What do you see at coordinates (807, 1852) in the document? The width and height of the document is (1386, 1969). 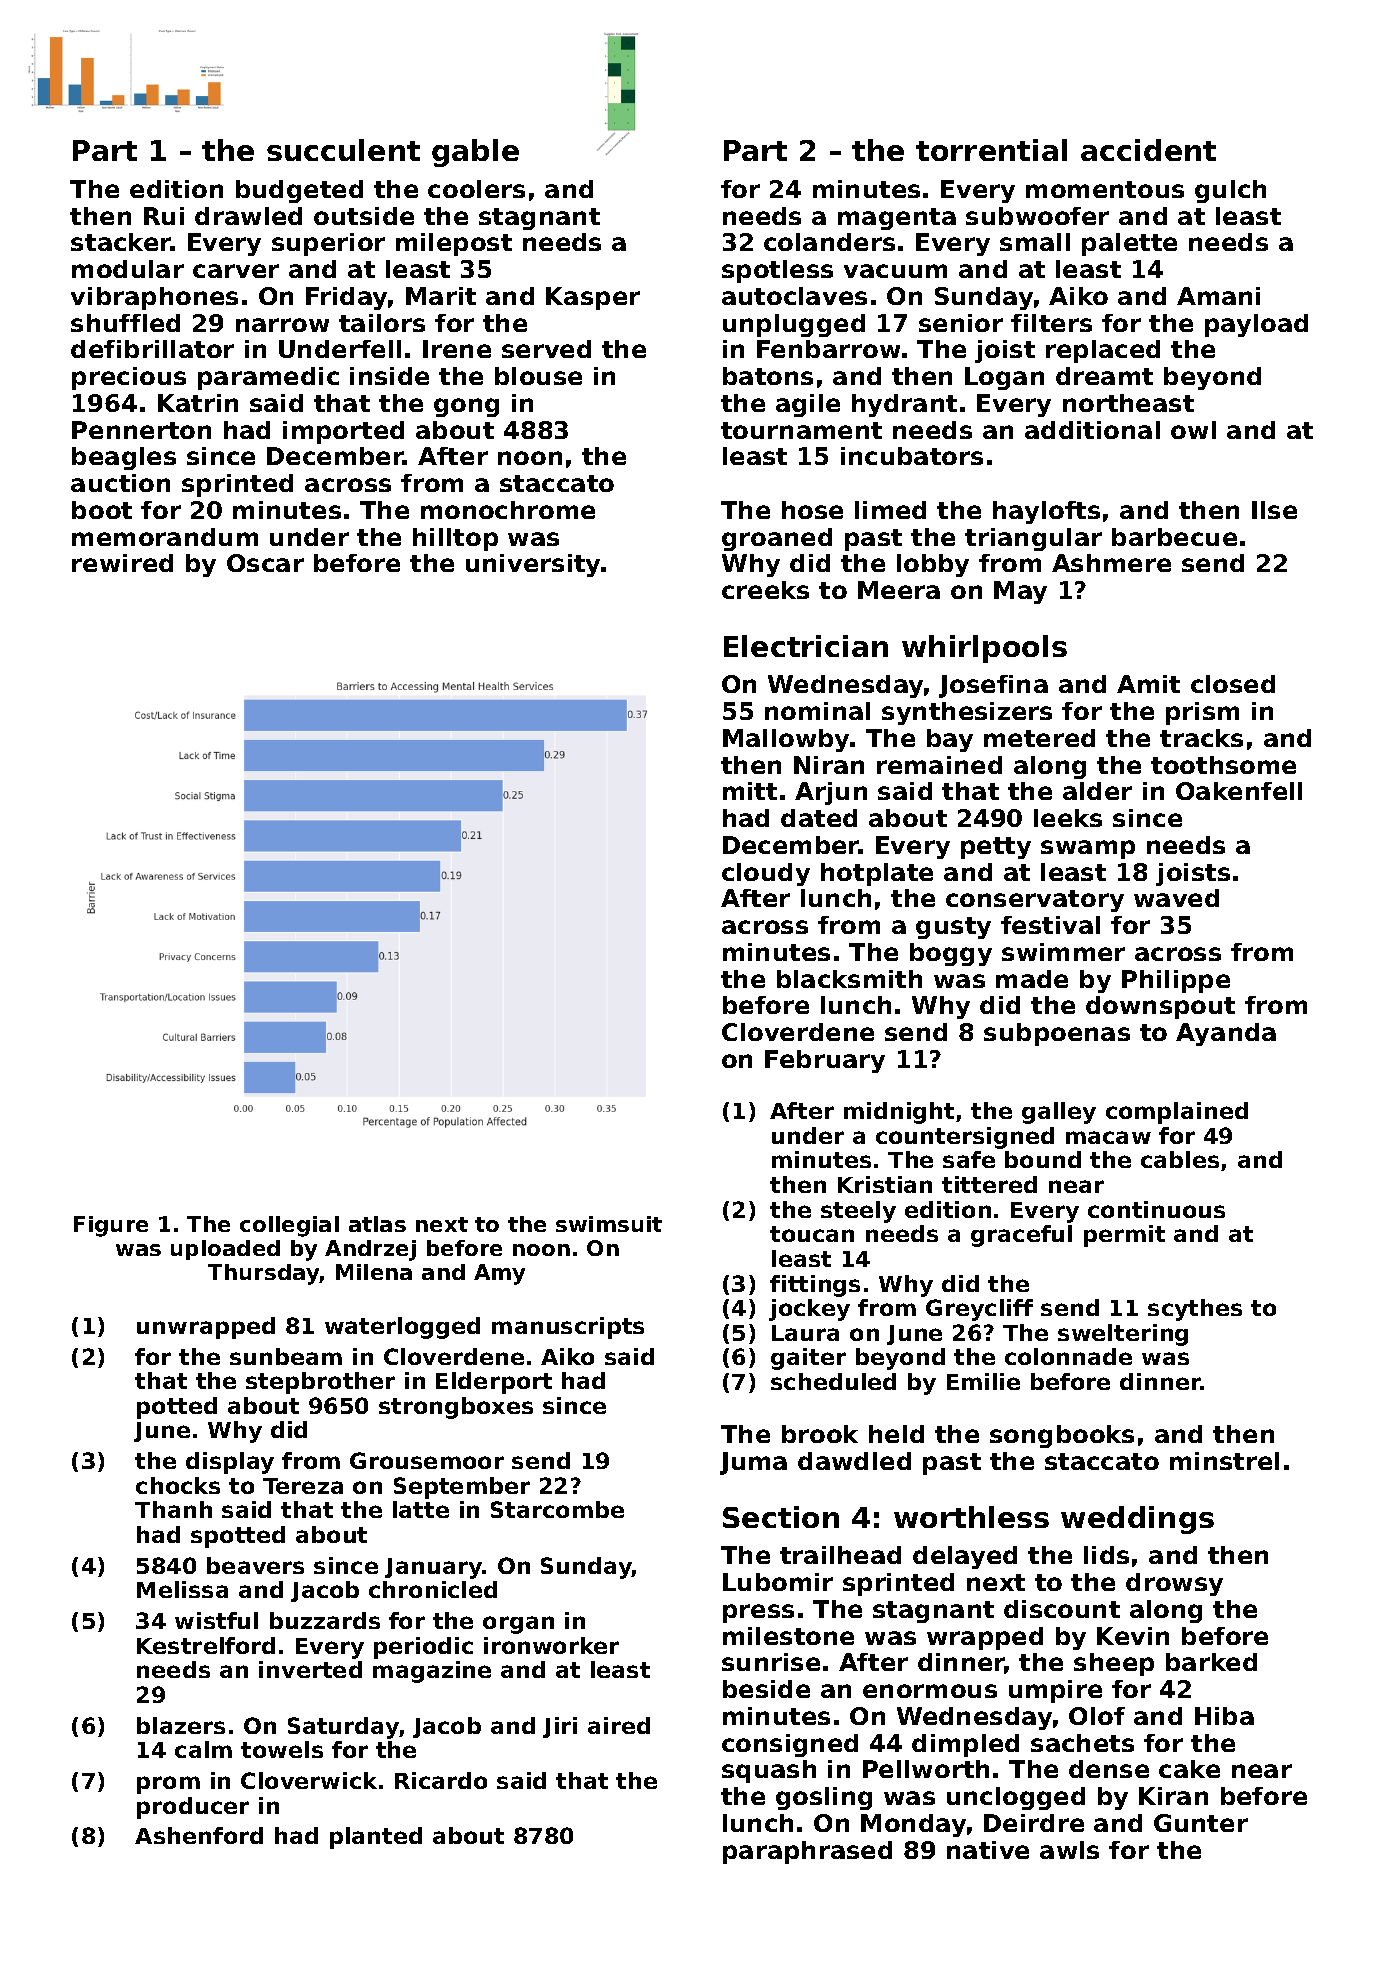 I see `paraphrased` at bounding box center [807, 1852].
